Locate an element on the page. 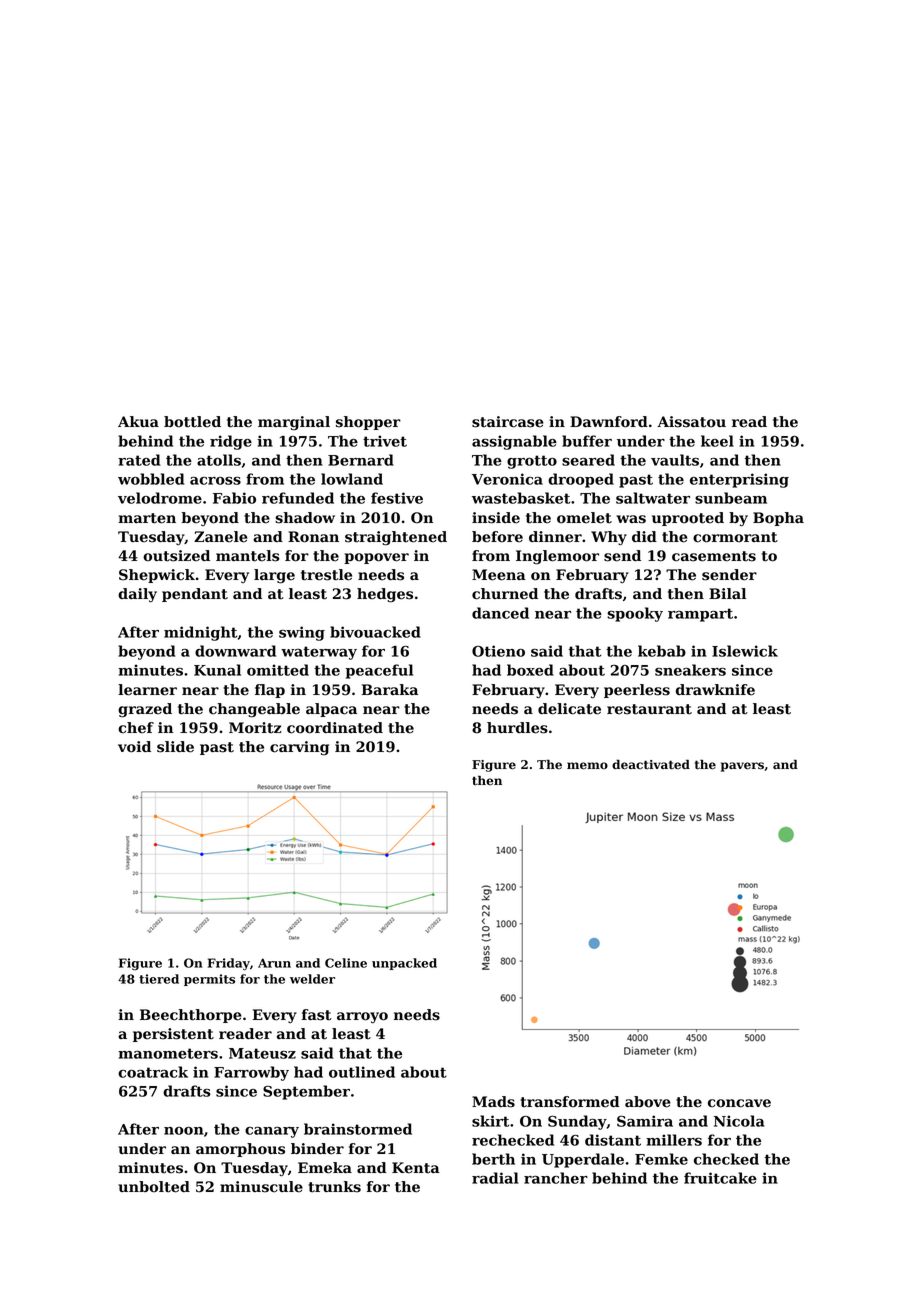 This image has width=924, height=1308. changeable is located at coordinates (254, 710).
